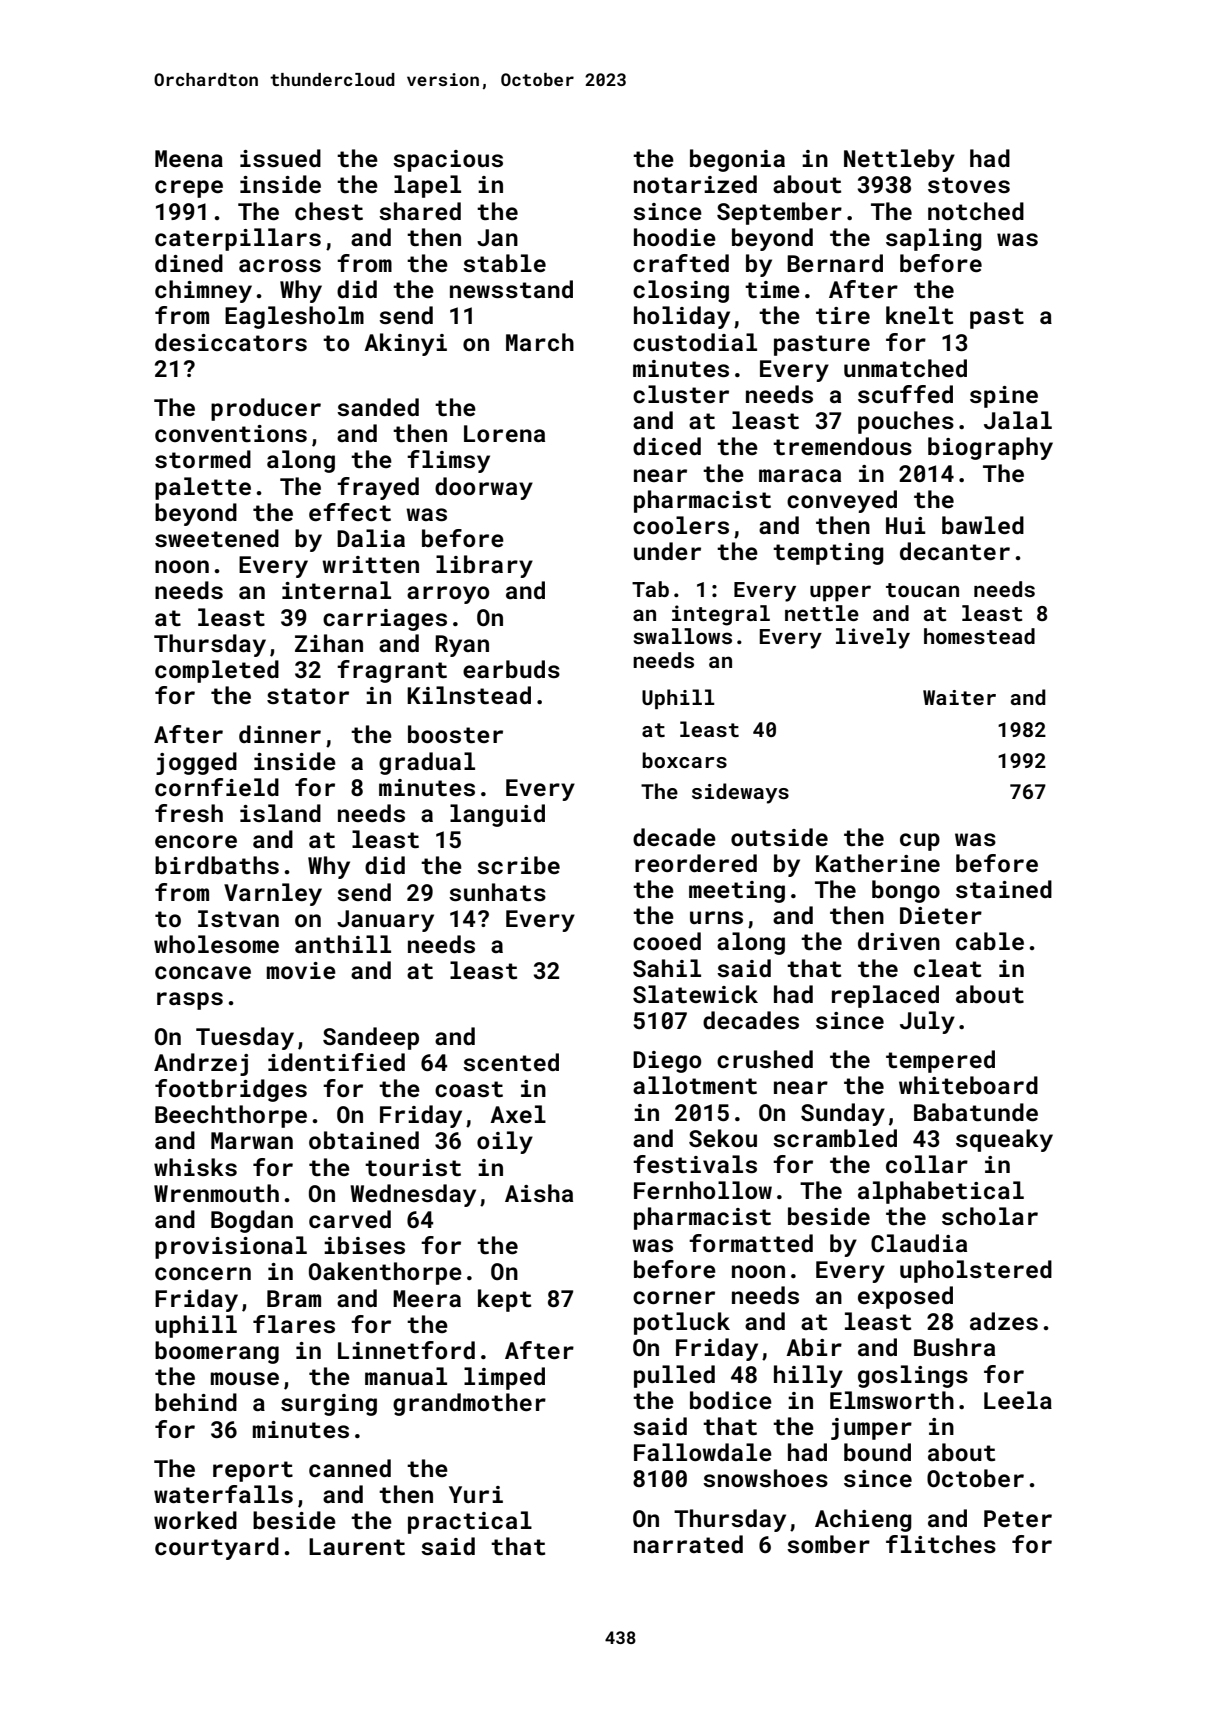  What do you see at coordinates (280, 158) in the screenshot?
I see `issued` at bounding box center [280, 158].
